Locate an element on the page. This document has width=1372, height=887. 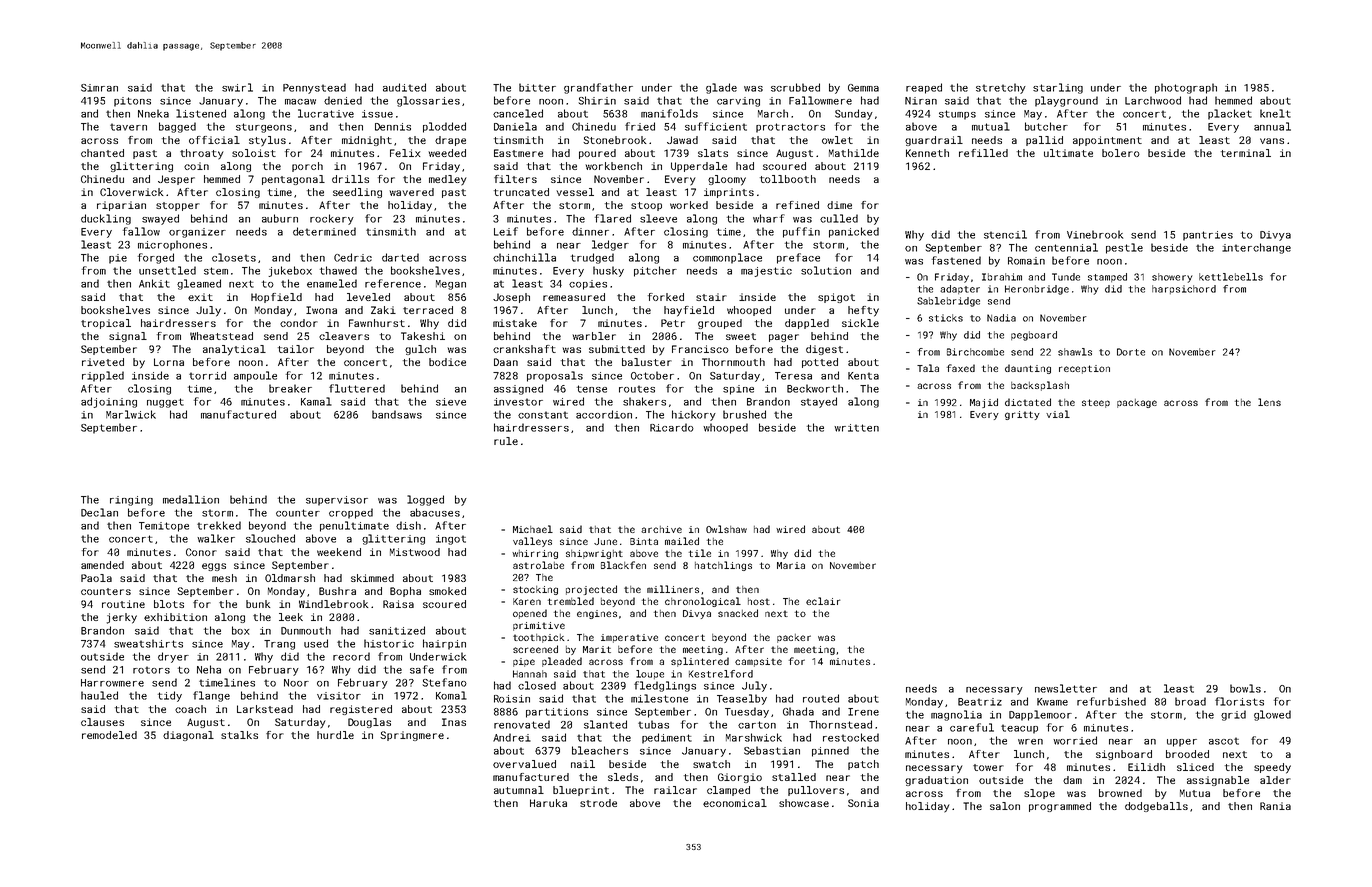
interchange is located at coordinates (1256, 248).
